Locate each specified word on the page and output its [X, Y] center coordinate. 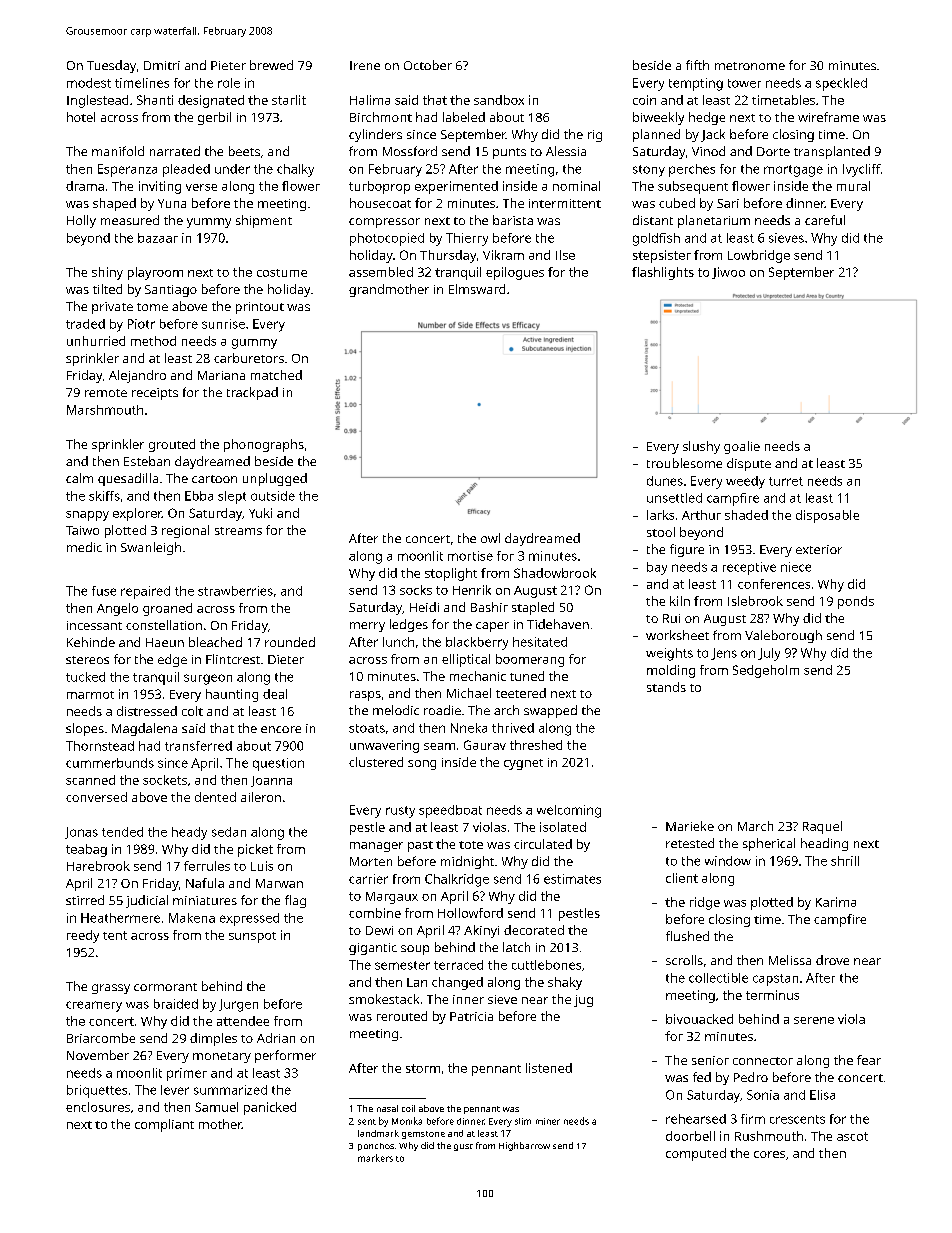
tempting [696, 84]
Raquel [822, 827]
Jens [724, 654]
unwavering [384, 746]
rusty [400, 812]
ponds [856, 602]
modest [89, 83]
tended [122, 832]
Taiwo [82, 530]
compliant [164, 1125]
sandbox [499, 100]
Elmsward [477, 289]
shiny [107, 273]
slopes [85, 729]
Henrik [472, 590]
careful [825, 220]
